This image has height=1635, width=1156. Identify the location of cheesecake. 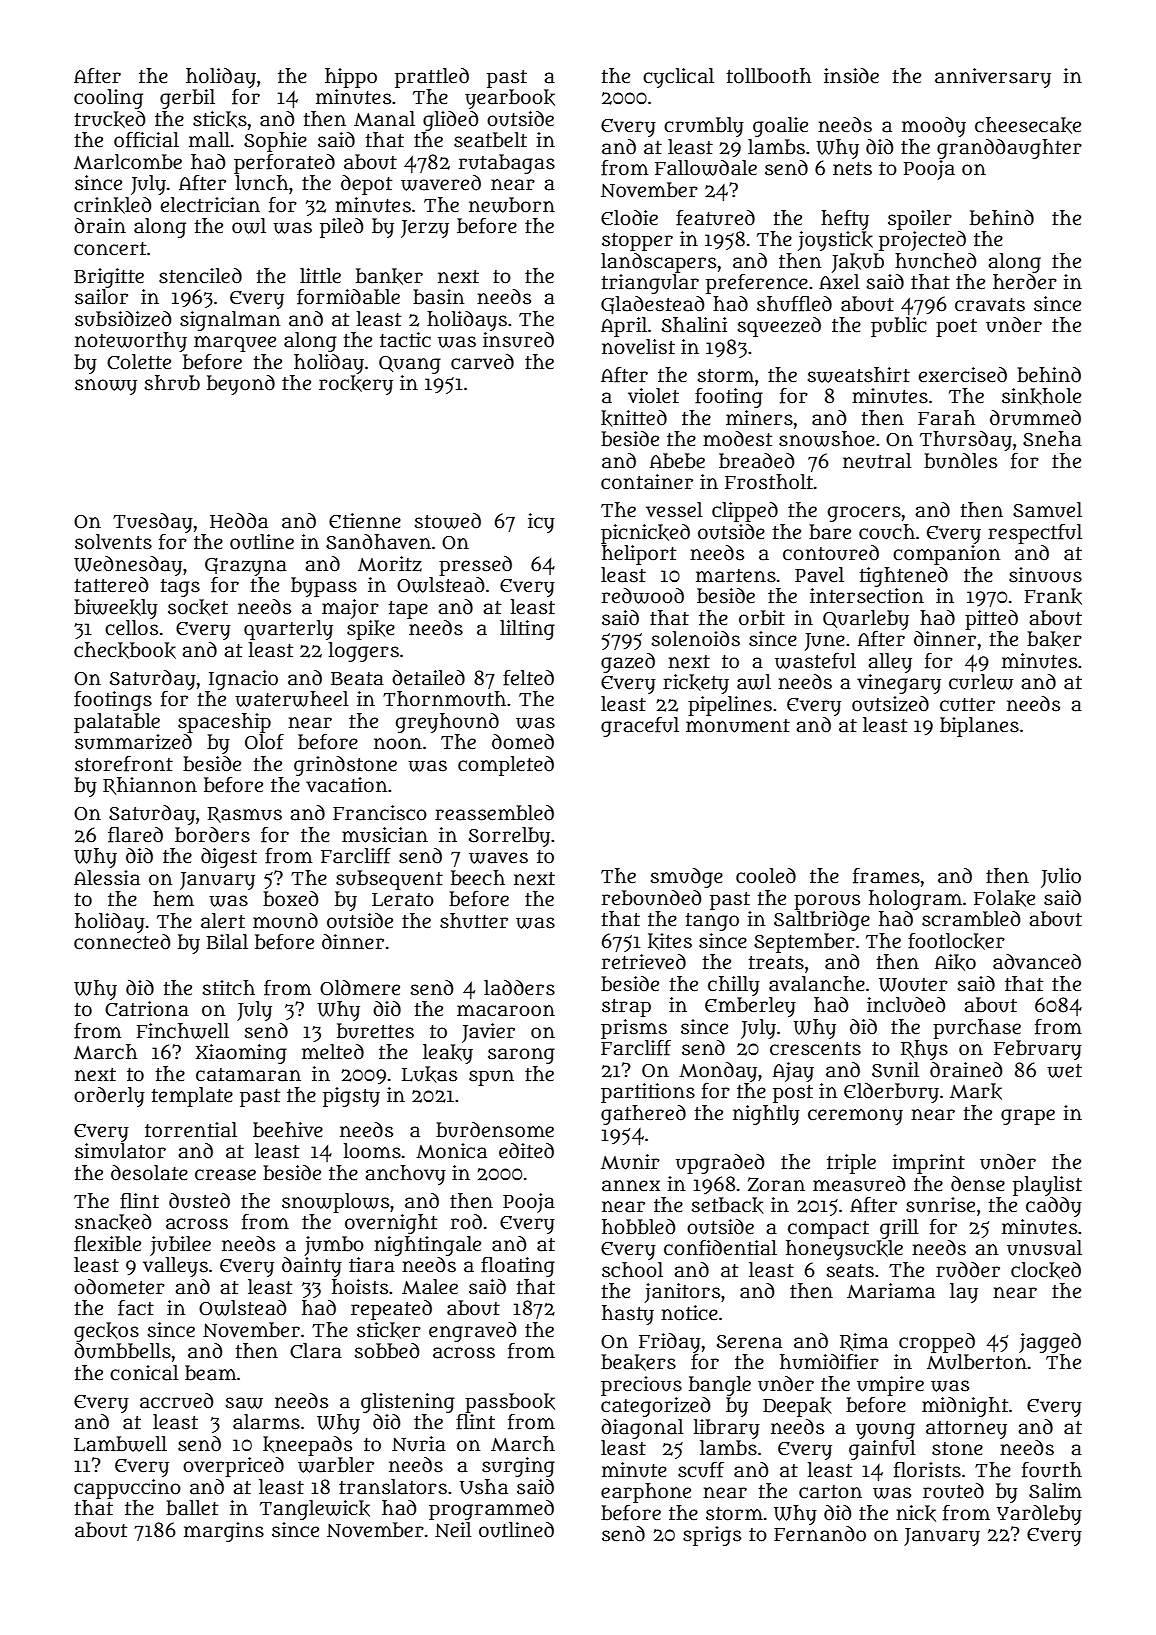
(1028, 125).
